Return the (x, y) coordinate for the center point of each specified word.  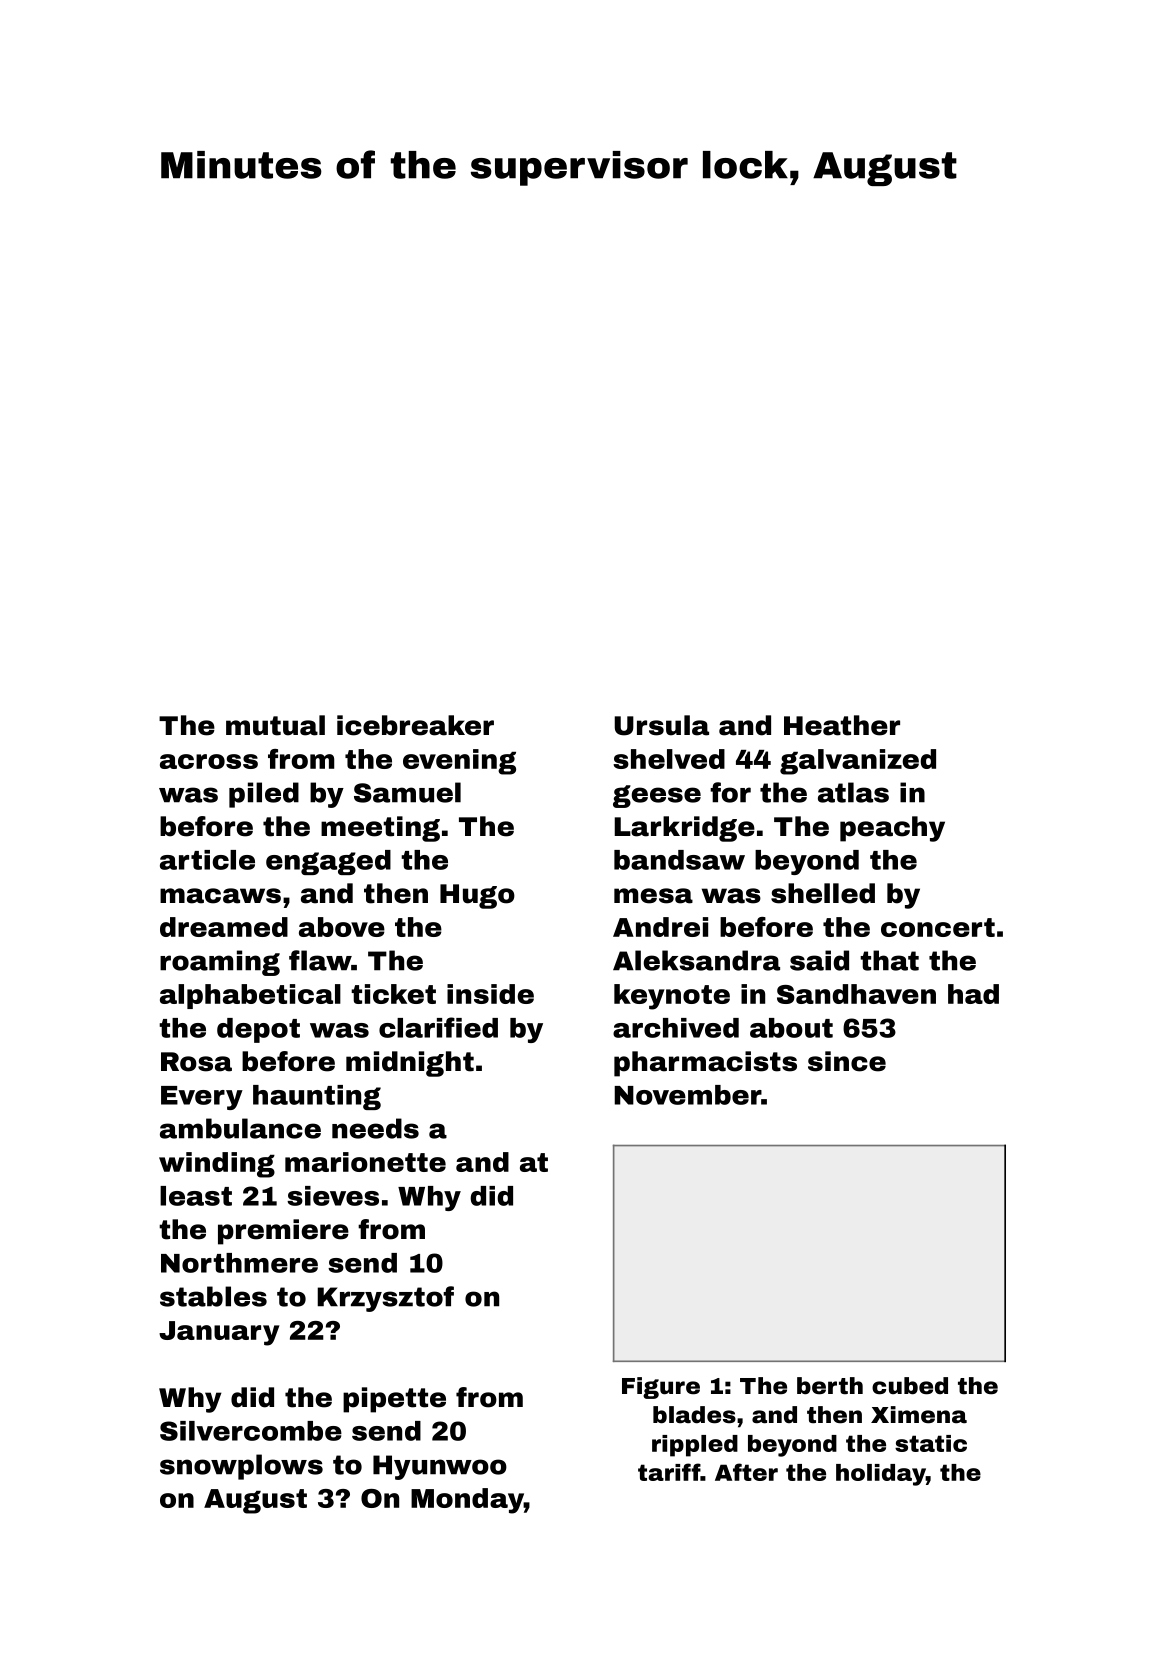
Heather (842, 725)
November (687, 1095)
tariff (669, 1472)
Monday (467, 1501)
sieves (333, 1196)
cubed (910, 1386)
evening (459, 762)
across (209, 761)
